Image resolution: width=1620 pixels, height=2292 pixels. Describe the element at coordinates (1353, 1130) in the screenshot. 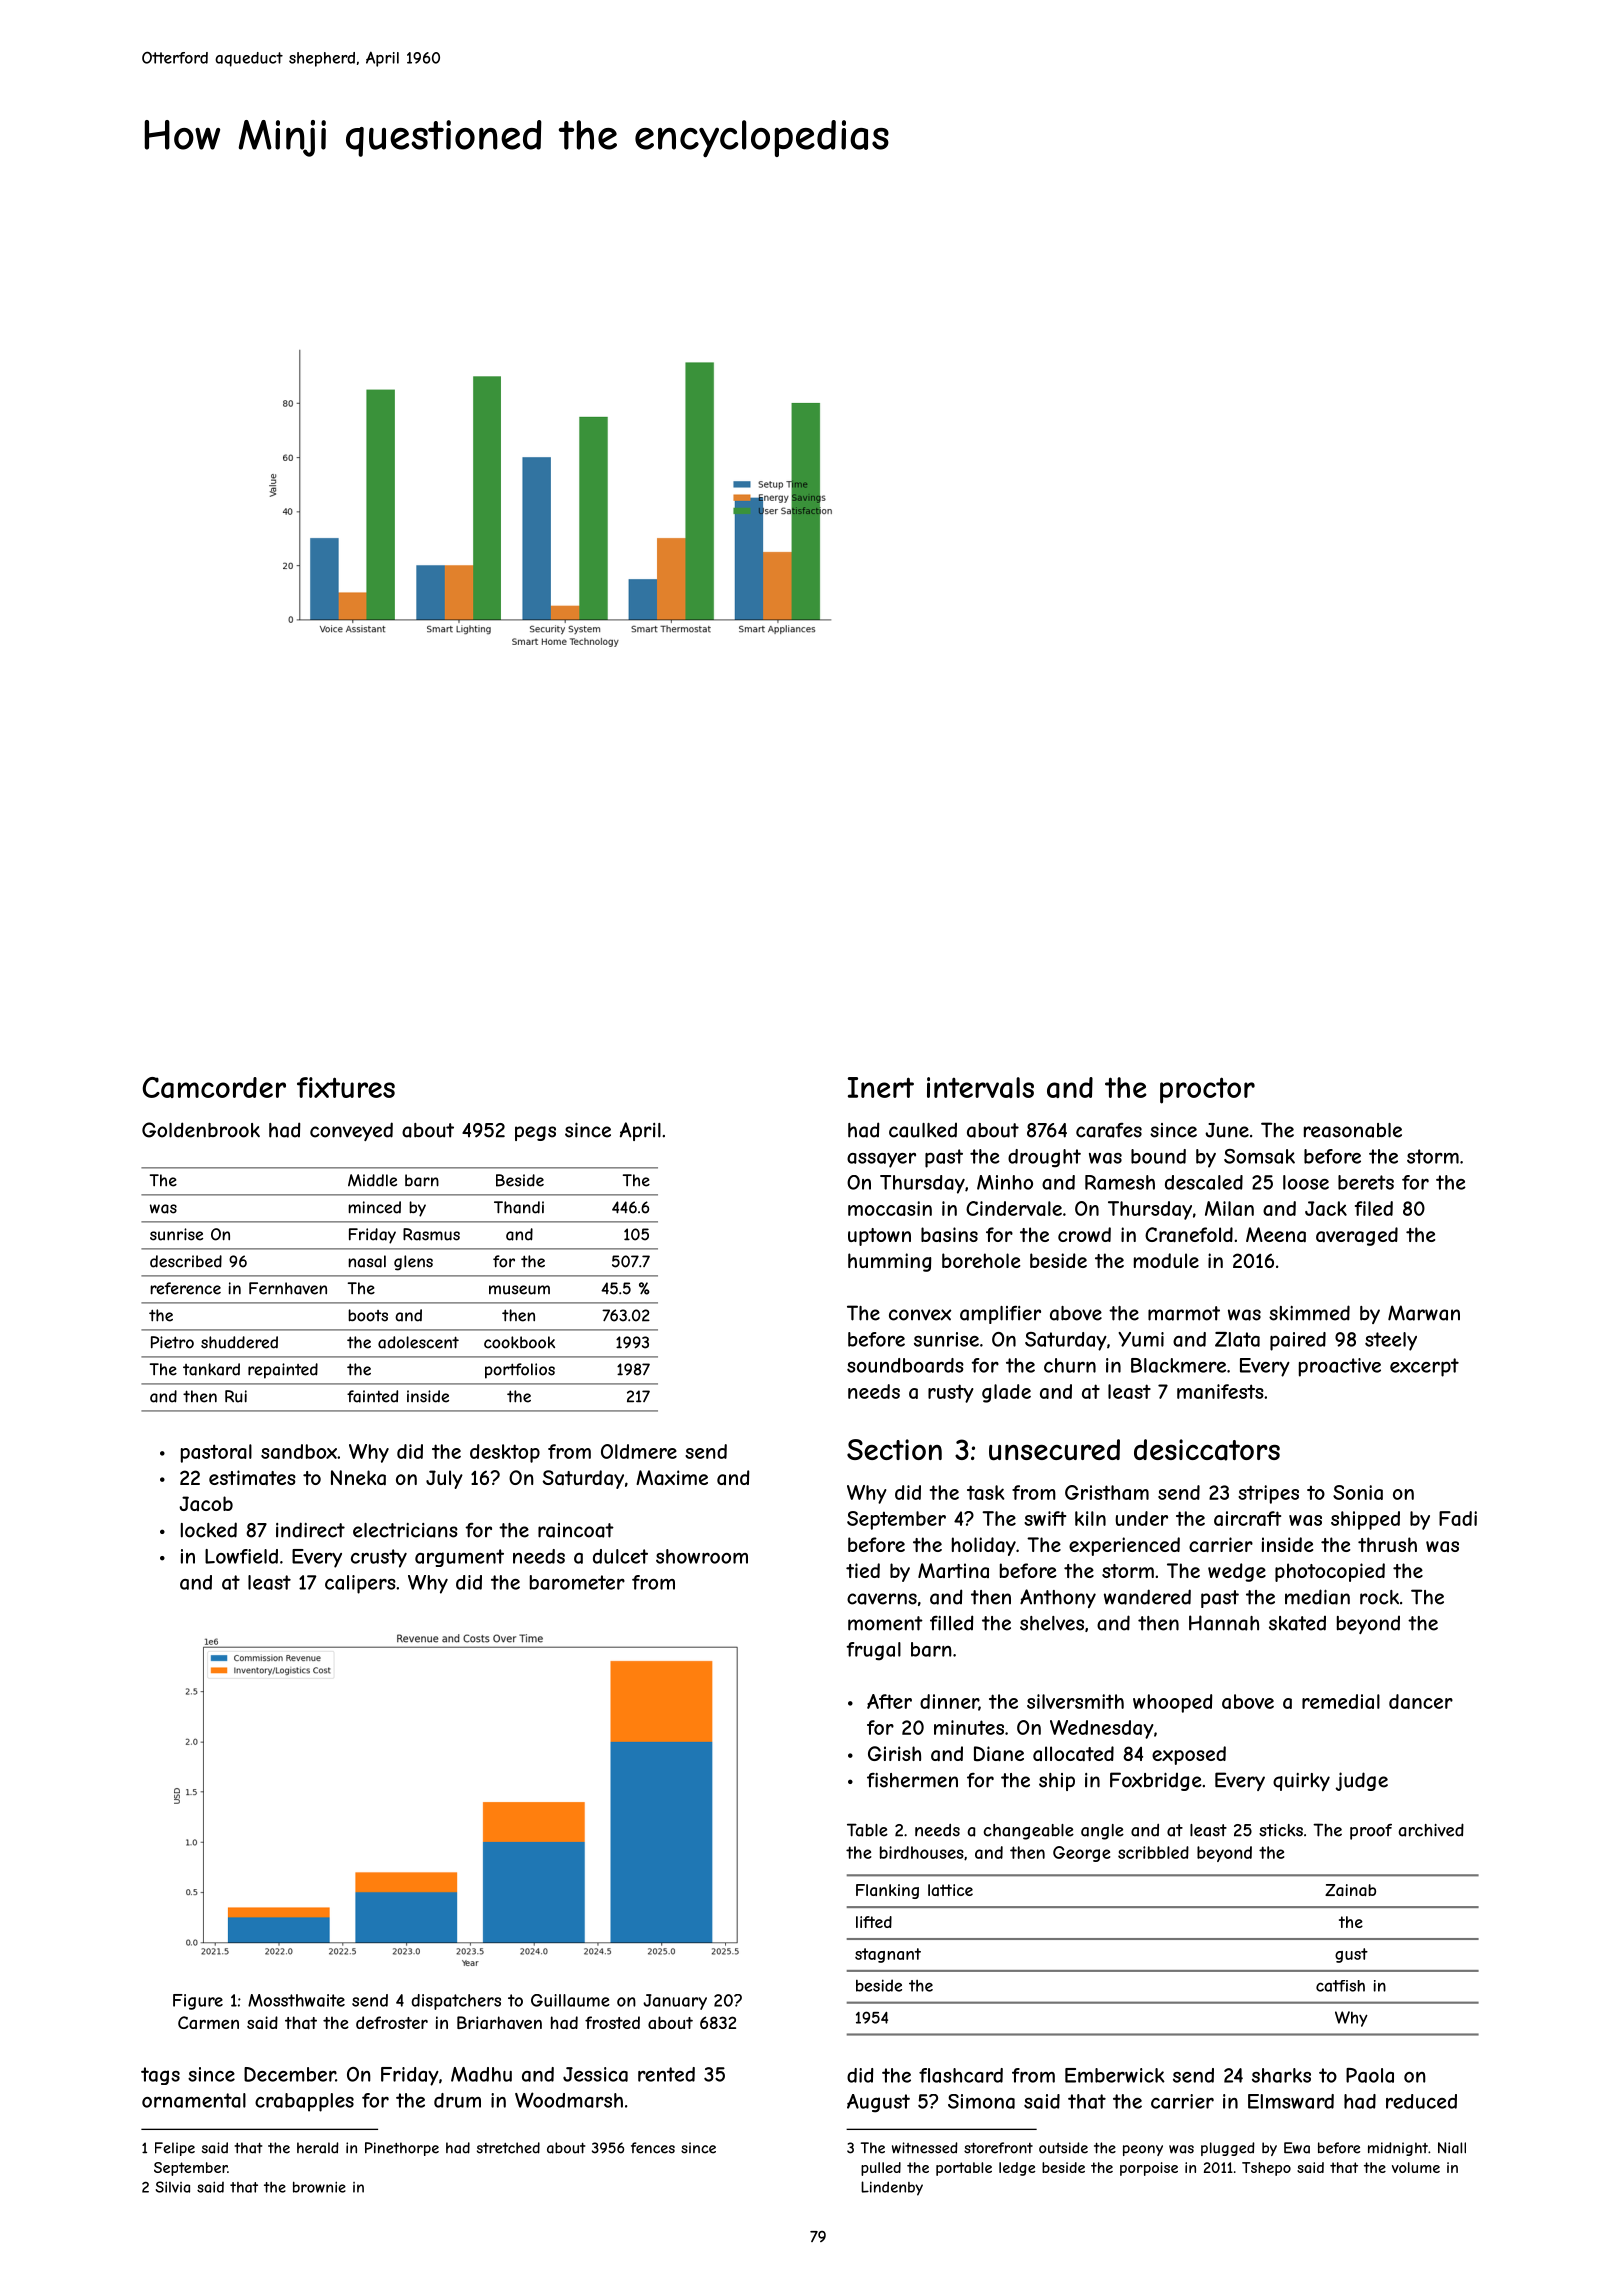

I see `reasonable` at that location.
